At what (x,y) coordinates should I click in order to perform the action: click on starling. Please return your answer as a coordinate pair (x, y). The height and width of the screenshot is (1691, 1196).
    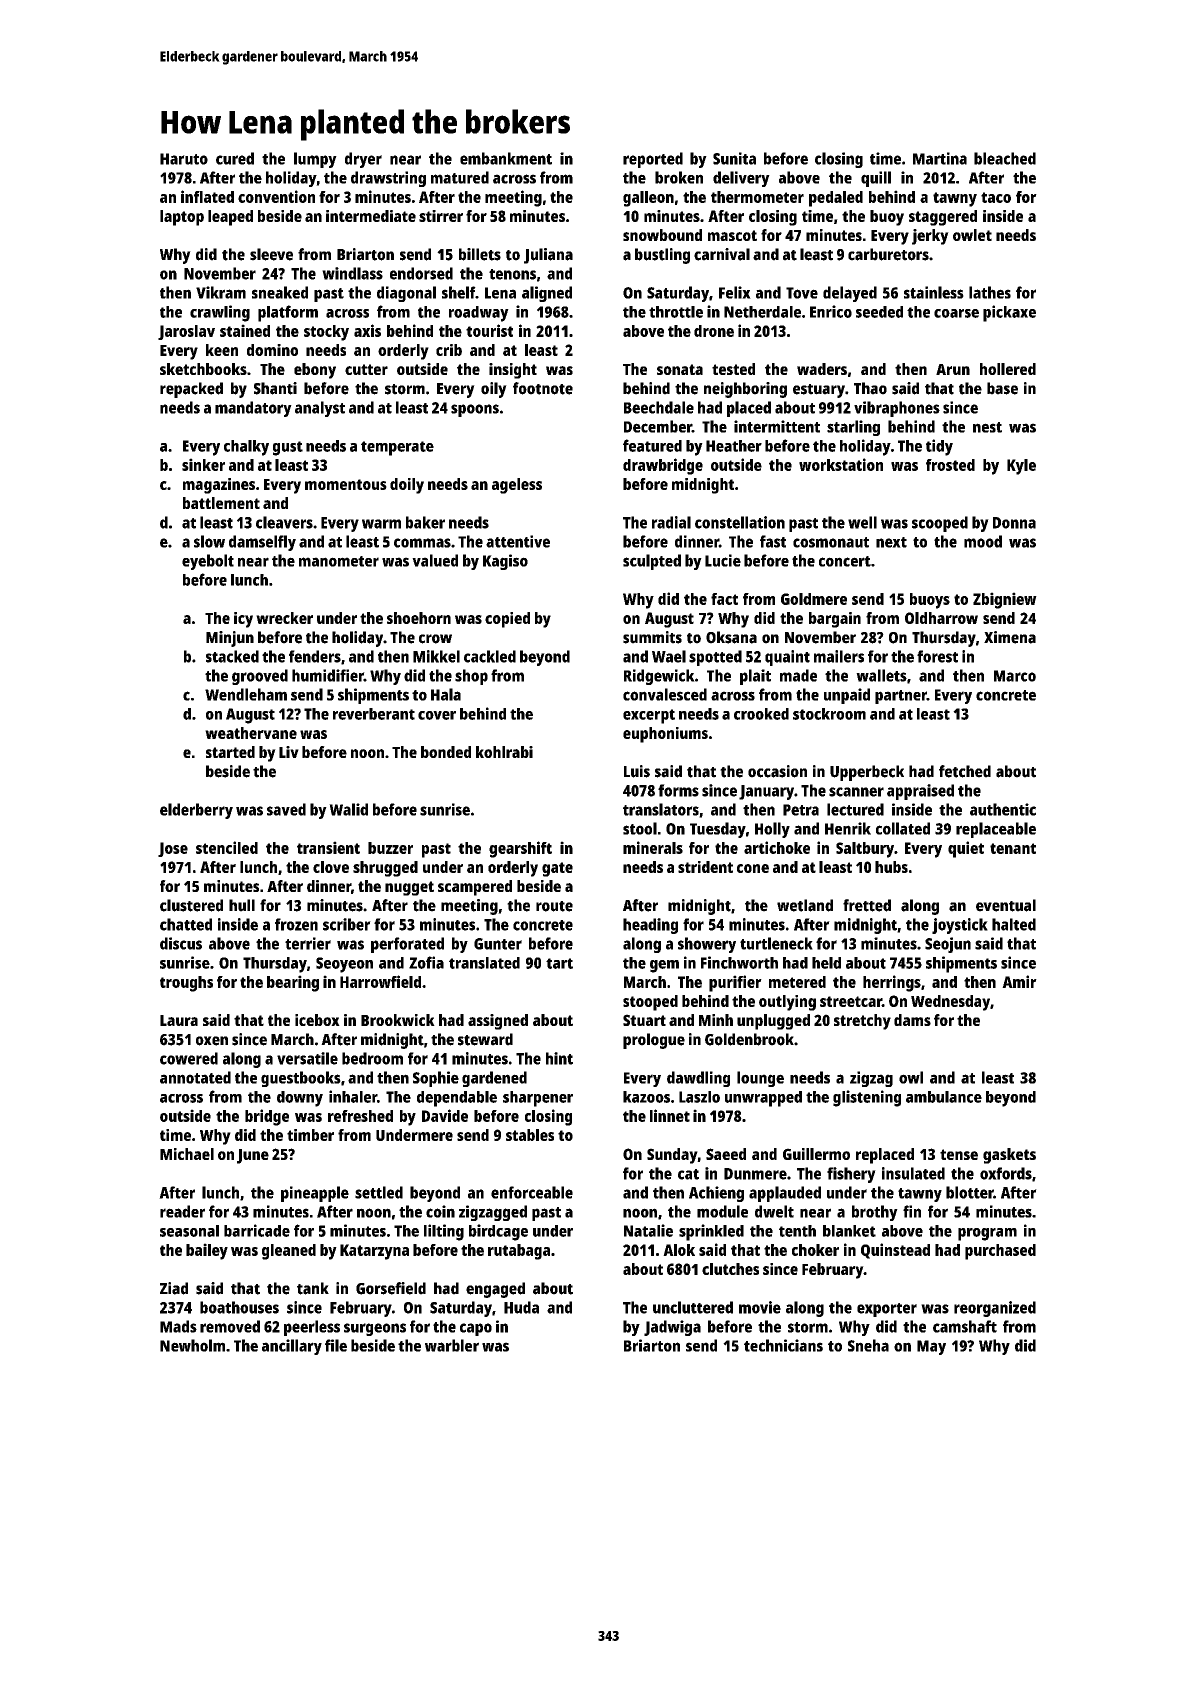
    Looking at the image, I should click on (853, 428).
